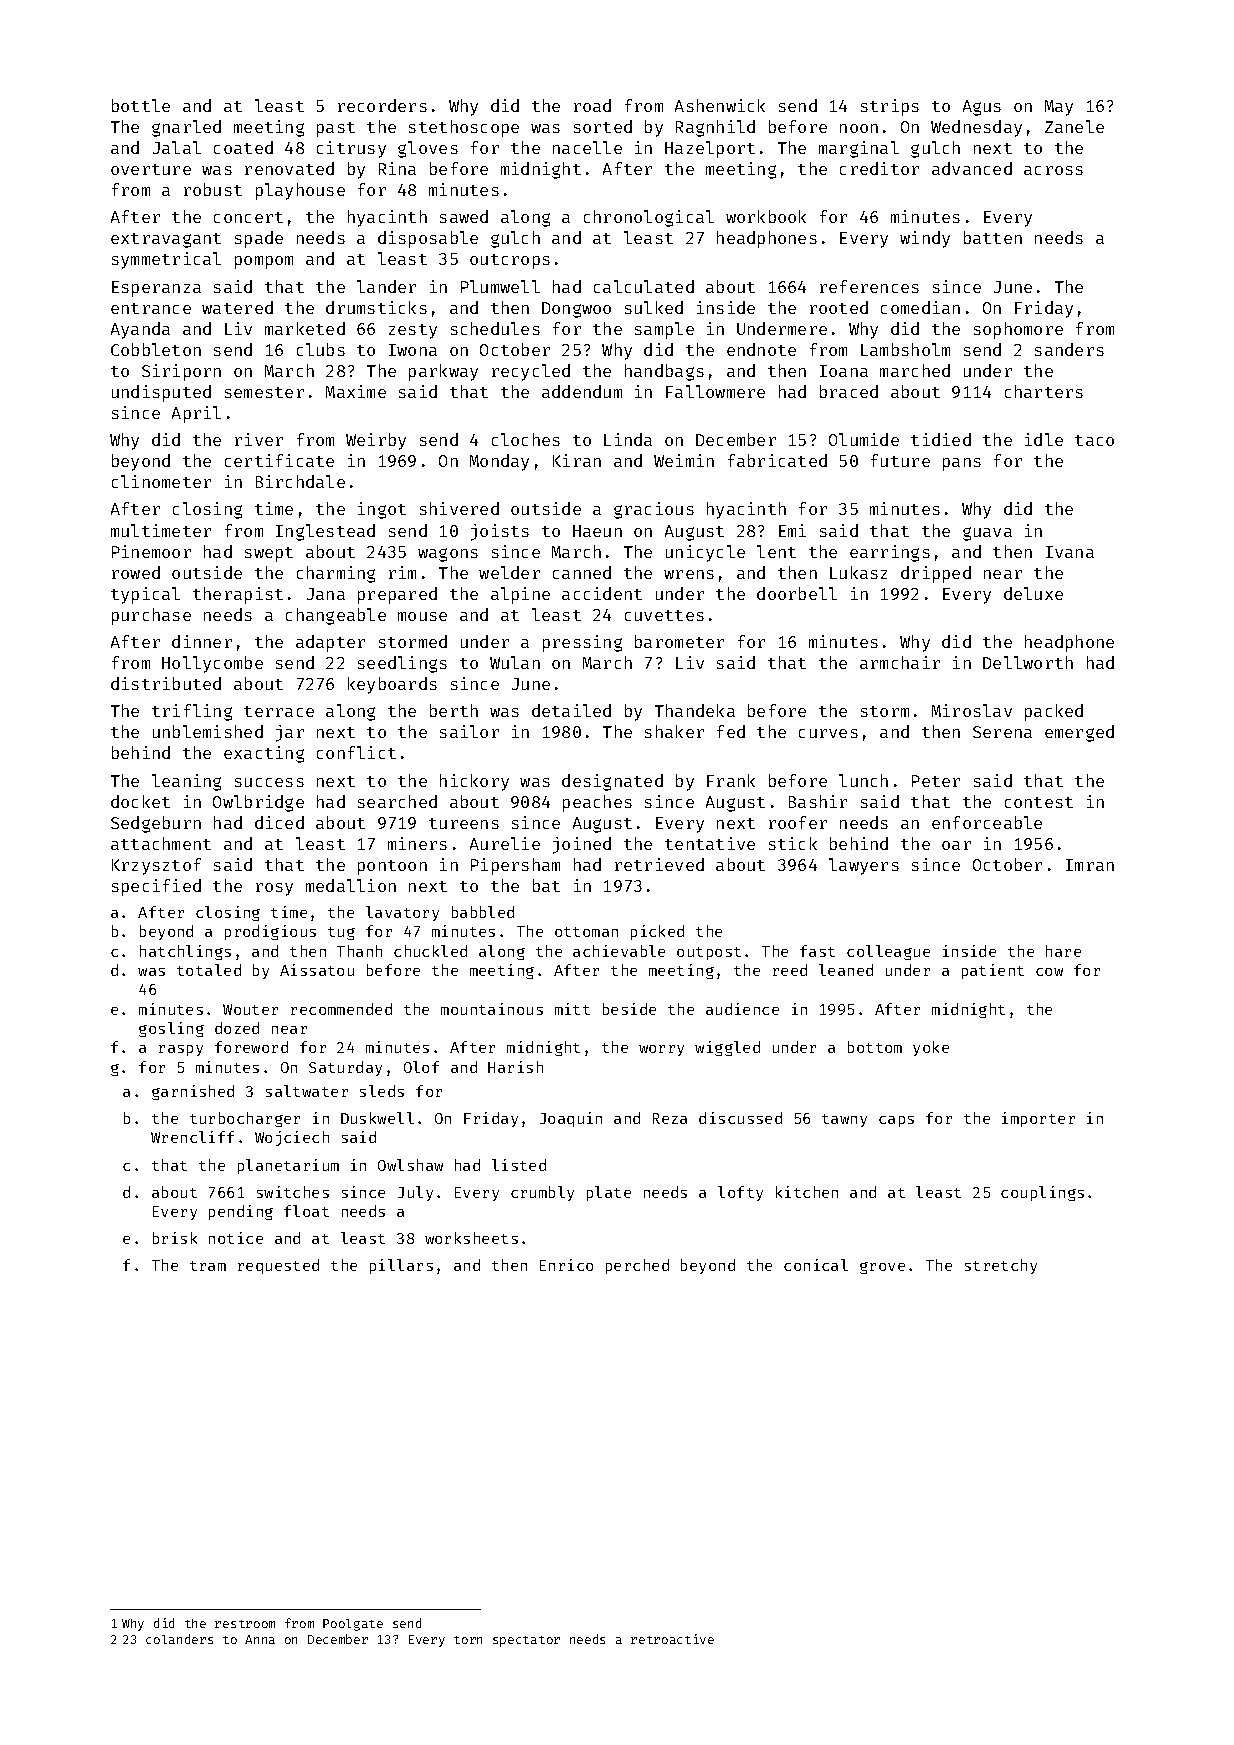 The image size is (1234, 1745). I want to click on medallion, so click(351, 885).
